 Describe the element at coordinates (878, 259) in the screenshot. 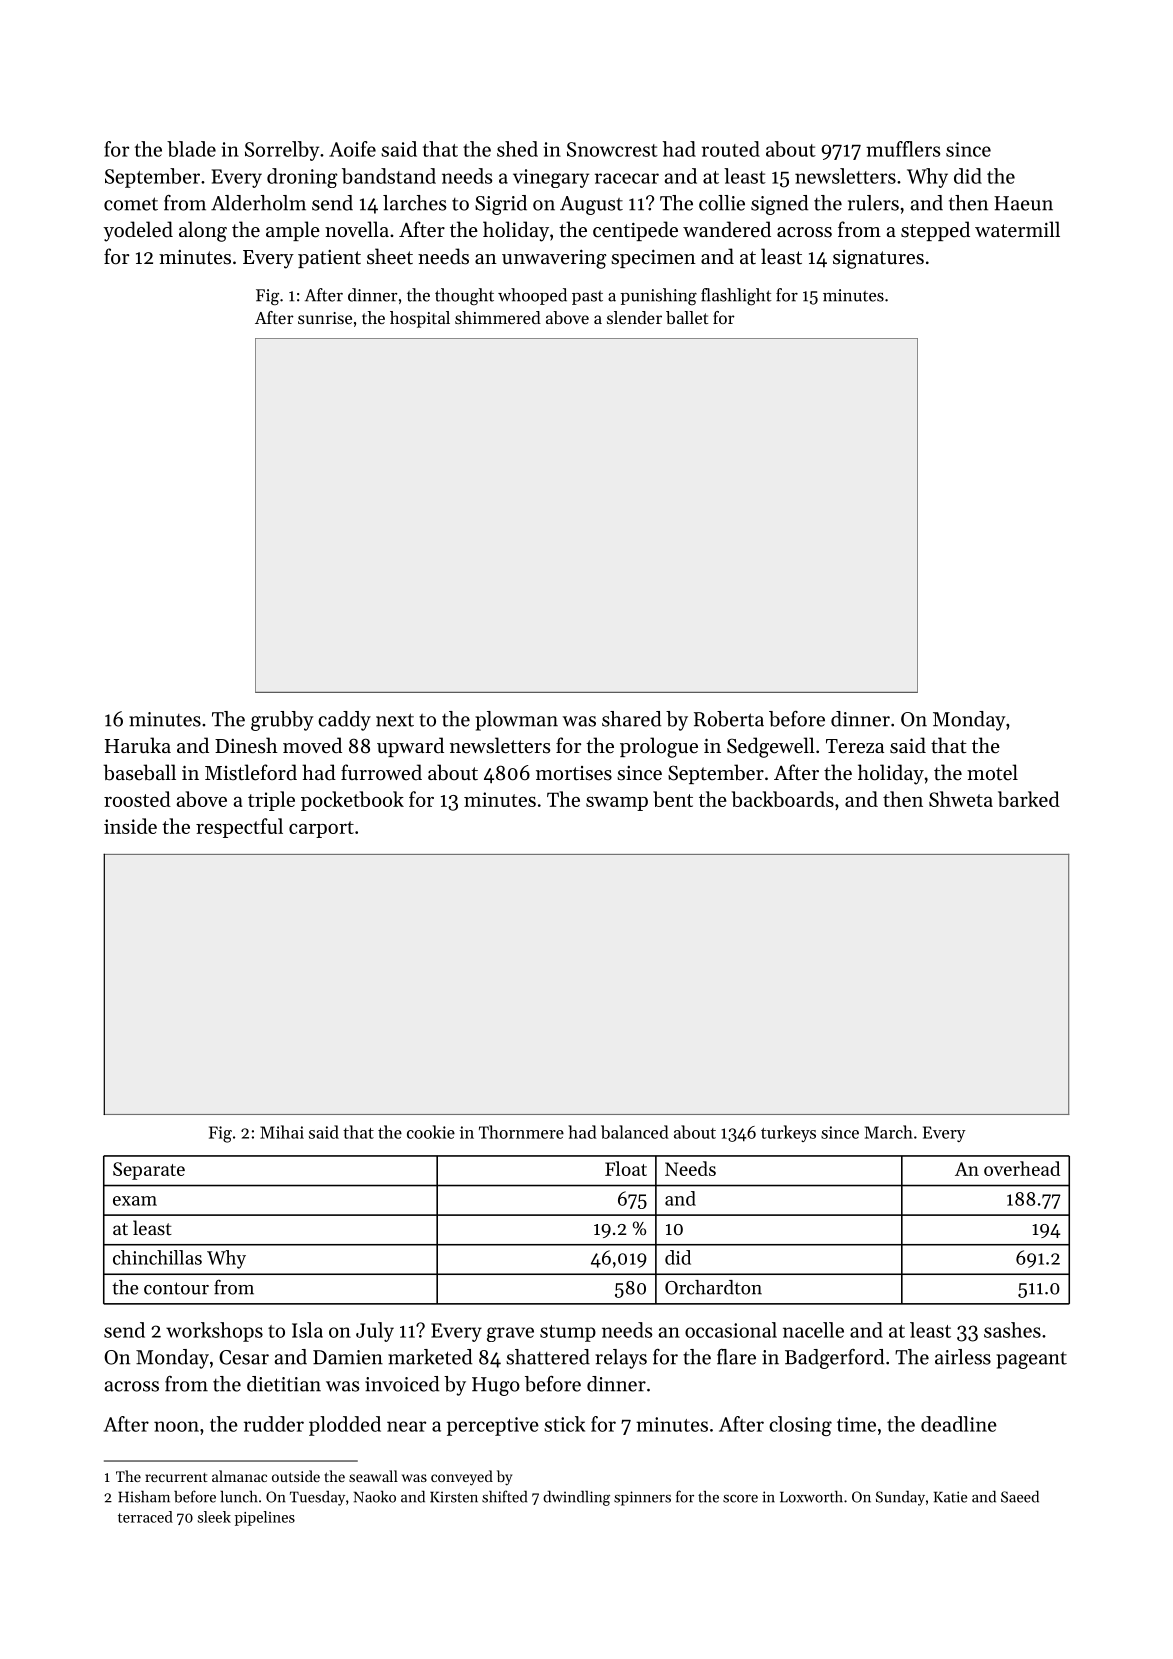

I see `signatures` at that location.
